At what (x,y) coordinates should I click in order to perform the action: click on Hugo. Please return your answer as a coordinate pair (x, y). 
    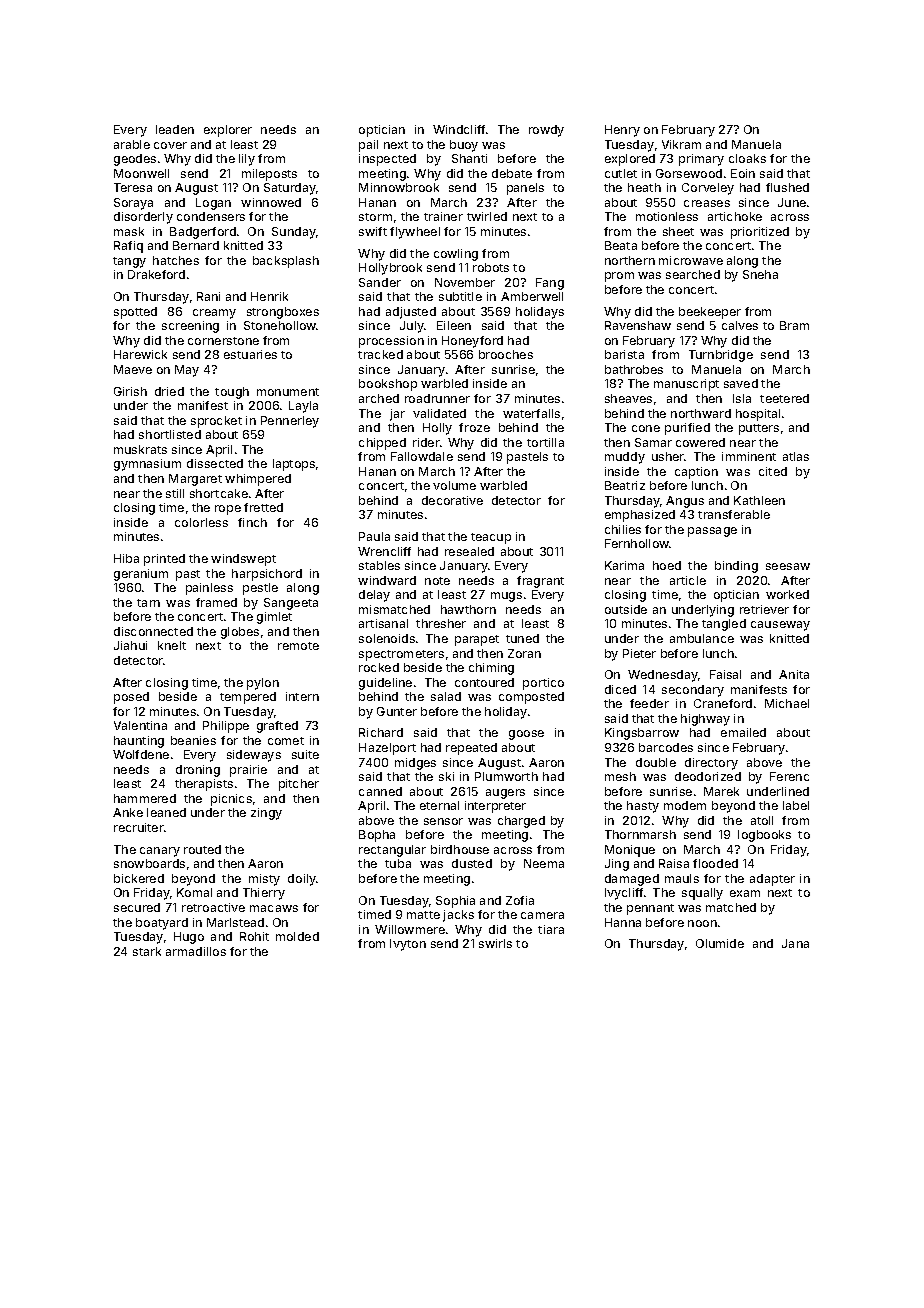
    Looking at the image, I should click on (189, 938).
